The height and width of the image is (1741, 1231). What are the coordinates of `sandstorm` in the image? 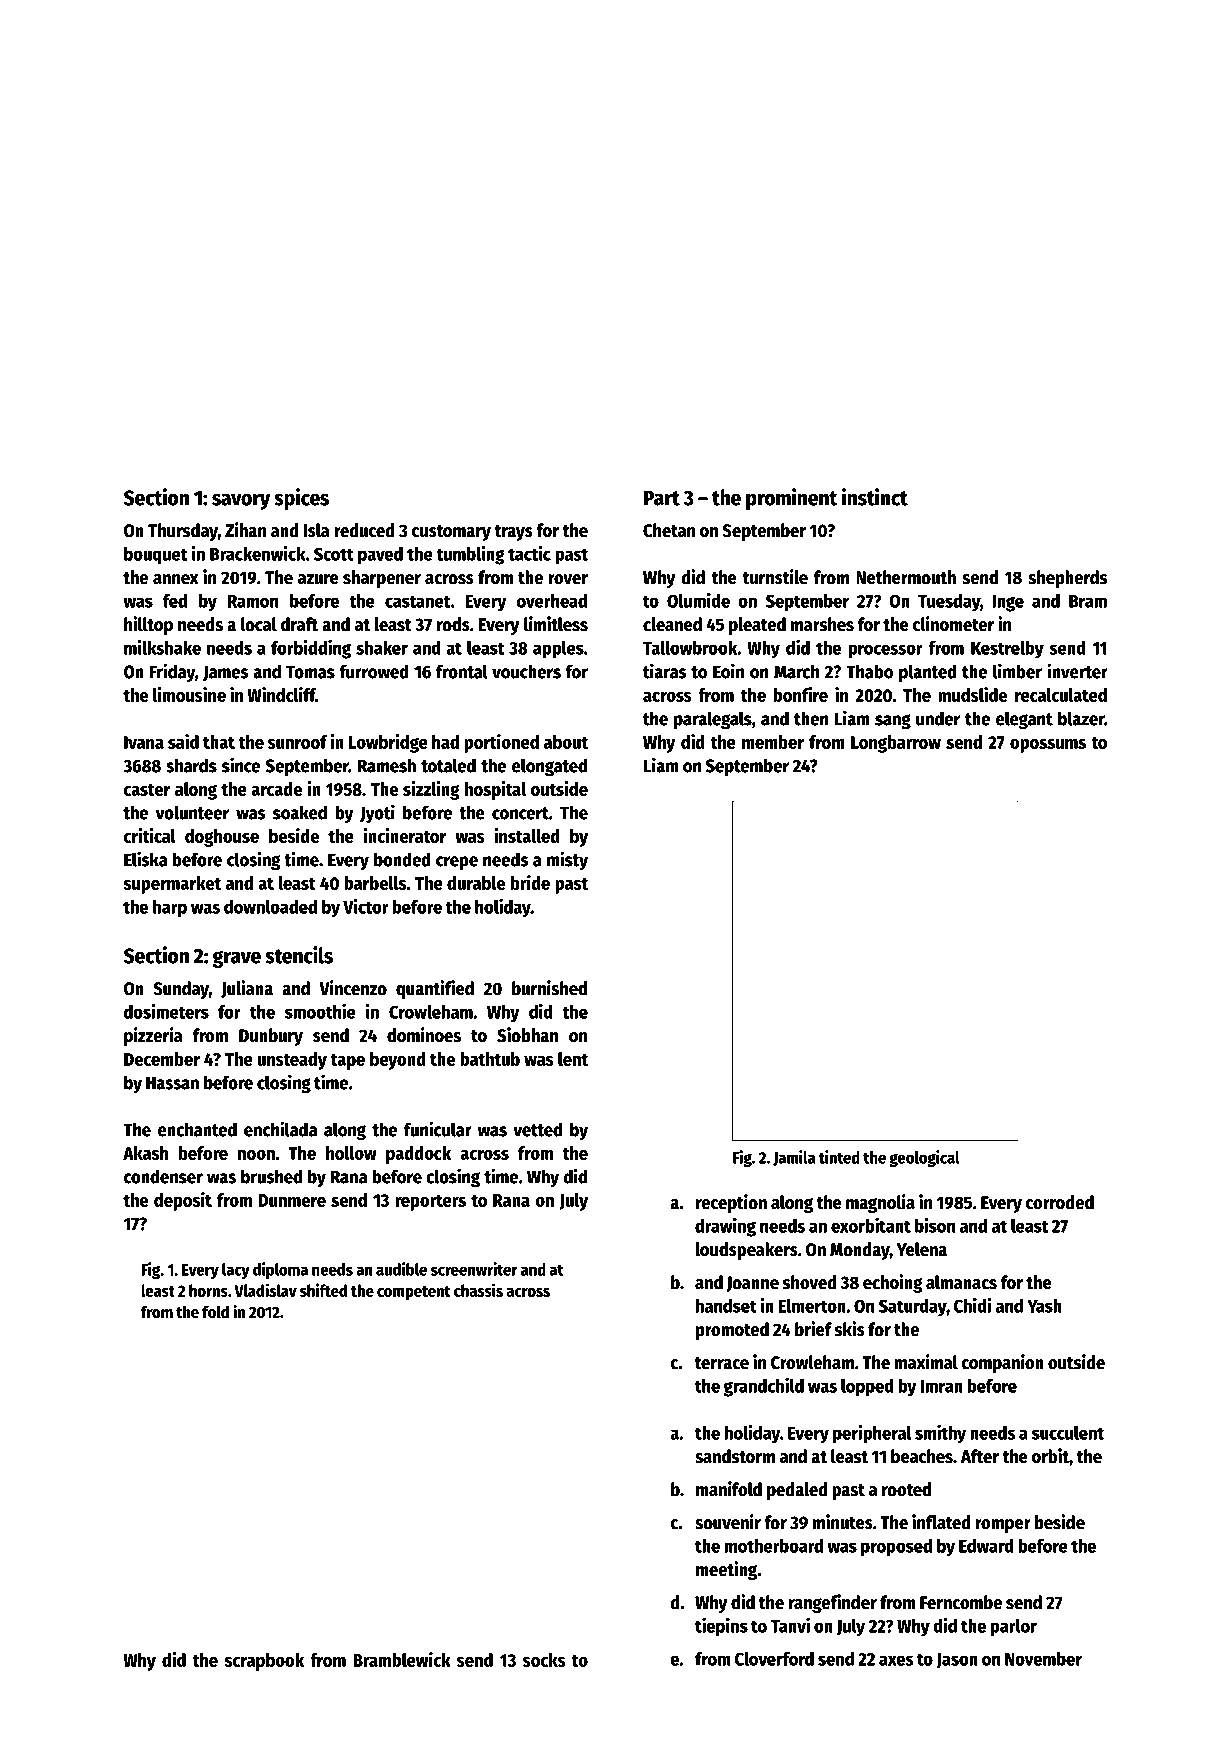 It's located at (735, 1456).
